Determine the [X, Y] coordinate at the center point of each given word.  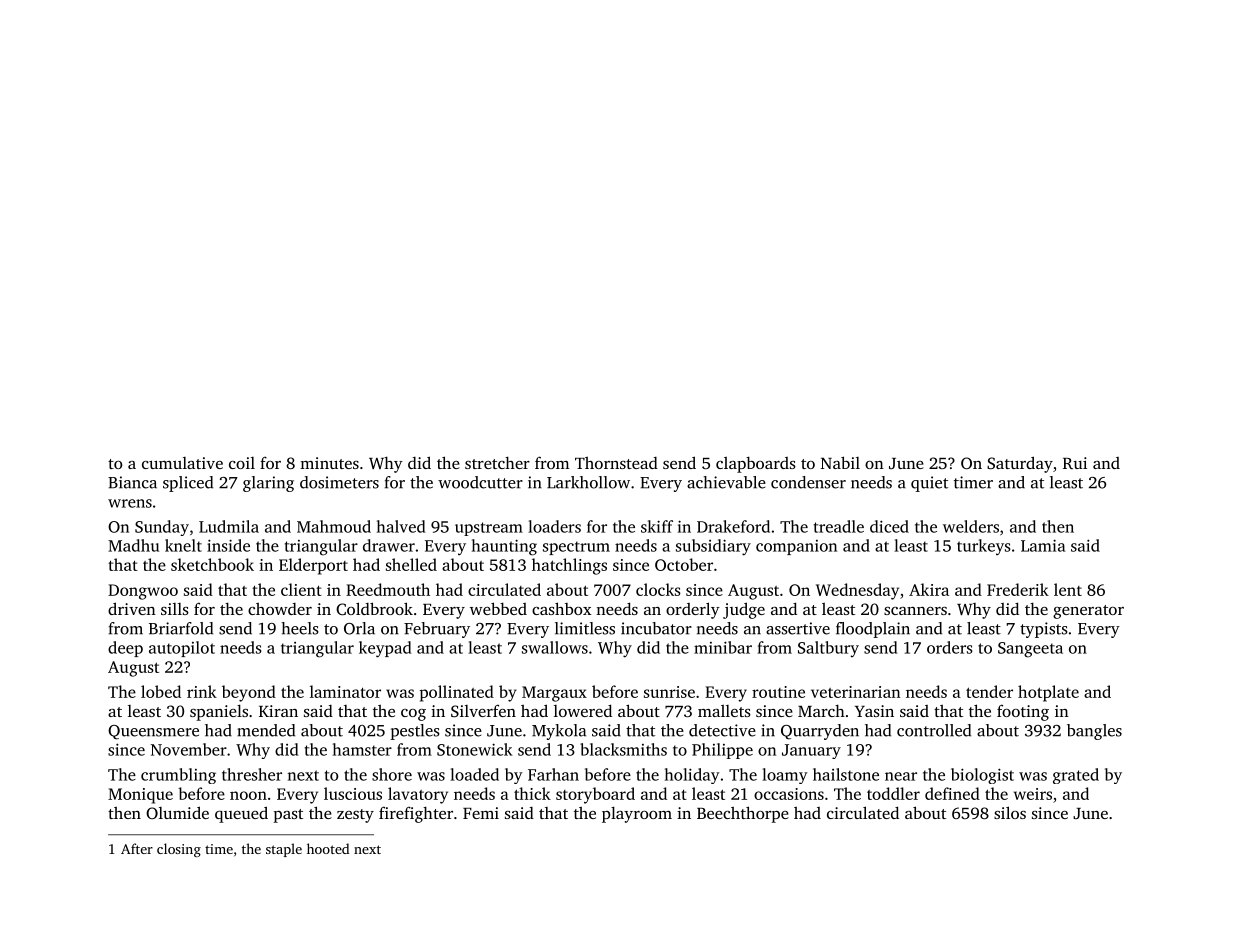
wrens [130, 503]
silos [1010, 812]
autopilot [182, 649]
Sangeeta [1030, 650]
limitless [585, 628]
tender [989, 691]
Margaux [554, 694]
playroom [637, 814]
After [137, 848]
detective [722, 730]
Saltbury [828, 649]
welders [971, 526]
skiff [657, 526]
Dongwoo [143, 592]
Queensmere [153, 732]
